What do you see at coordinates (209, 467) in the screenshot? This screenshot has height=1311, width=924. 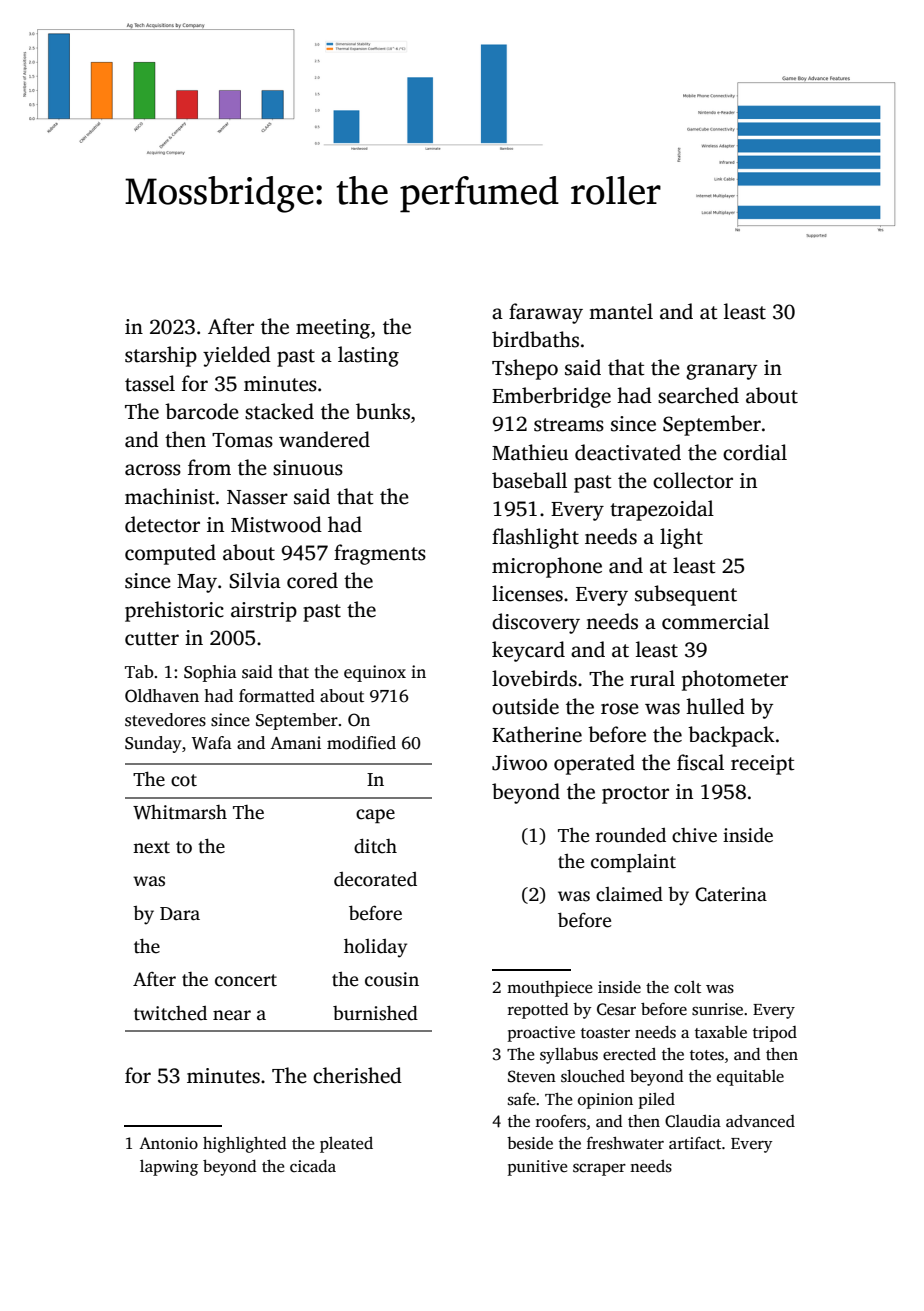 I see `from` at bounding box center [209, 467].
